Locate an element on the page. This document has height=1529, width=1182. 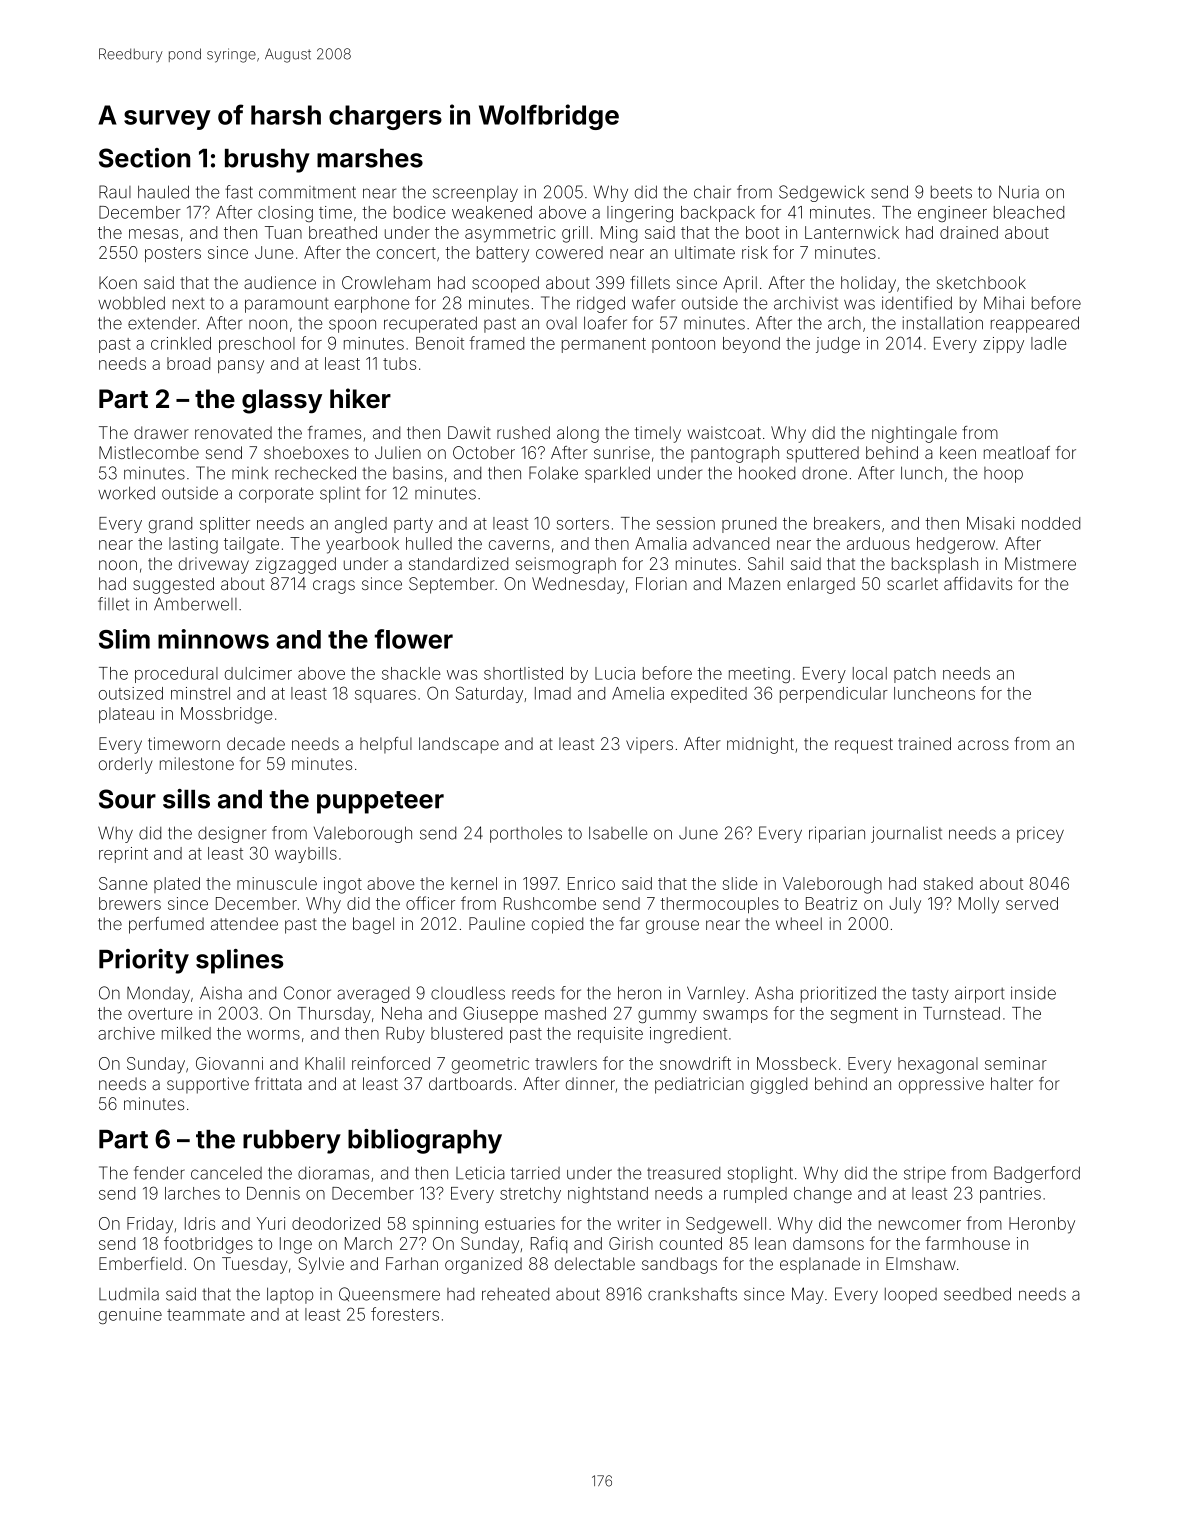
Varnley is located at coordinates (716, 994).
